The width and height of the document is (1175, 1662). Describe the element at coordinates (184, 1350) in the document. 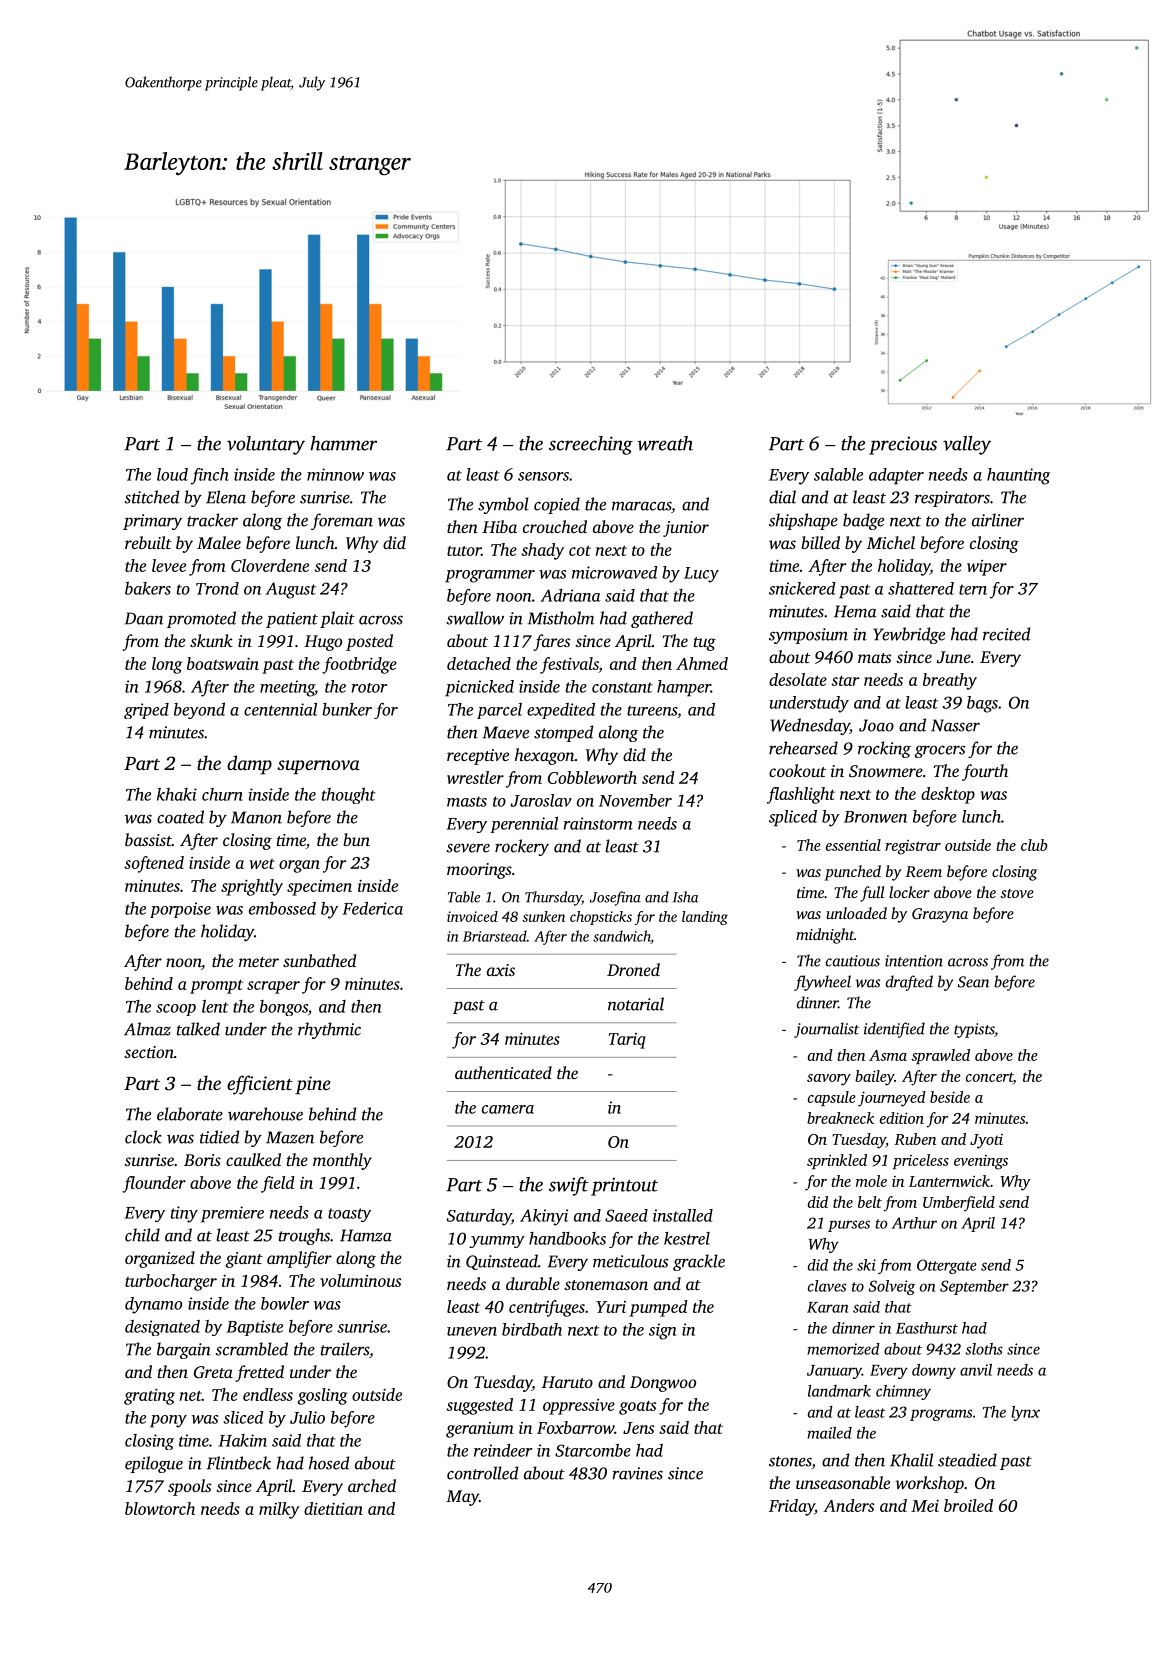

I see `bargain` at that location.
